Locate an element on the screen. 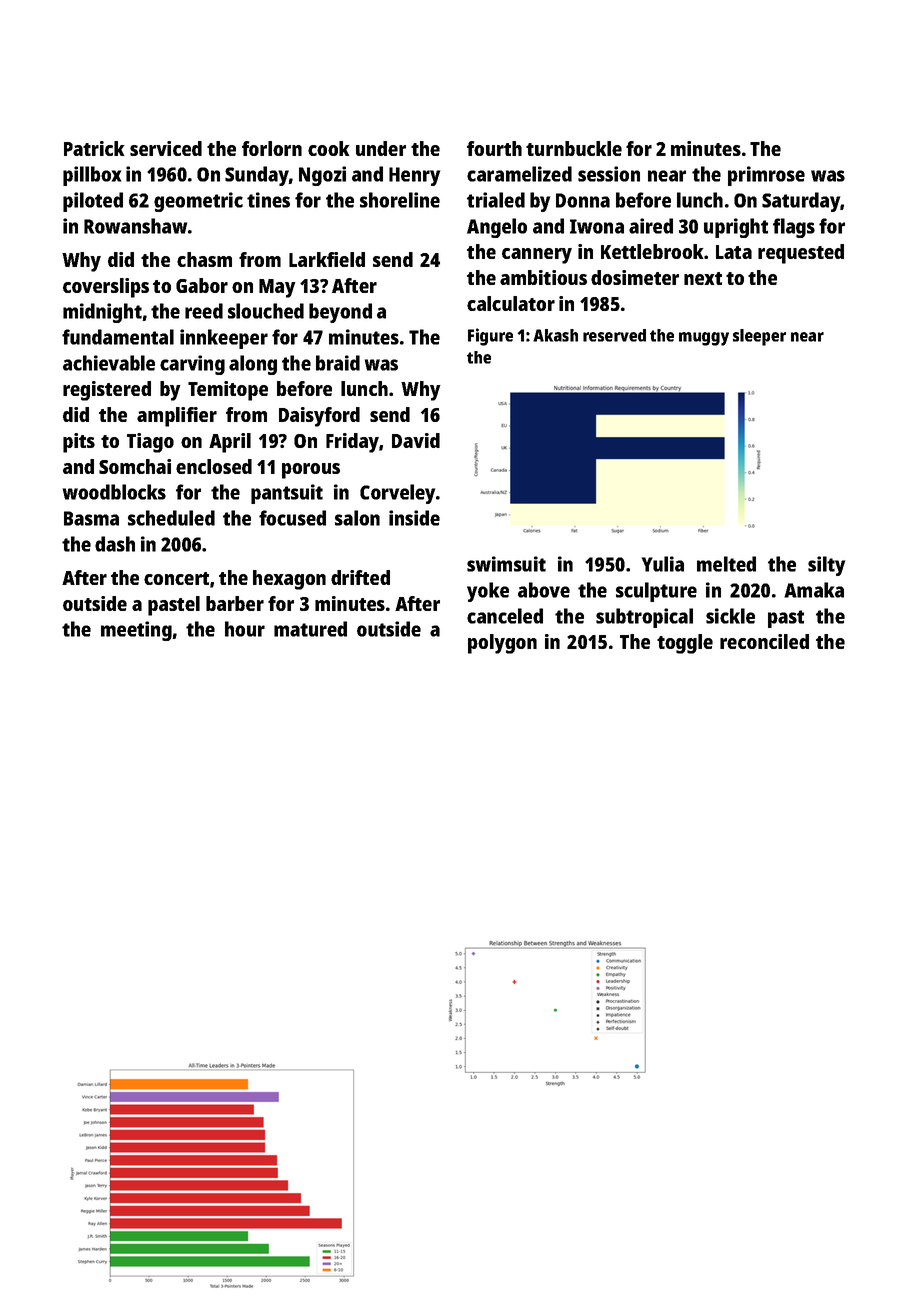  salon is located at coordinates (357, 518).
